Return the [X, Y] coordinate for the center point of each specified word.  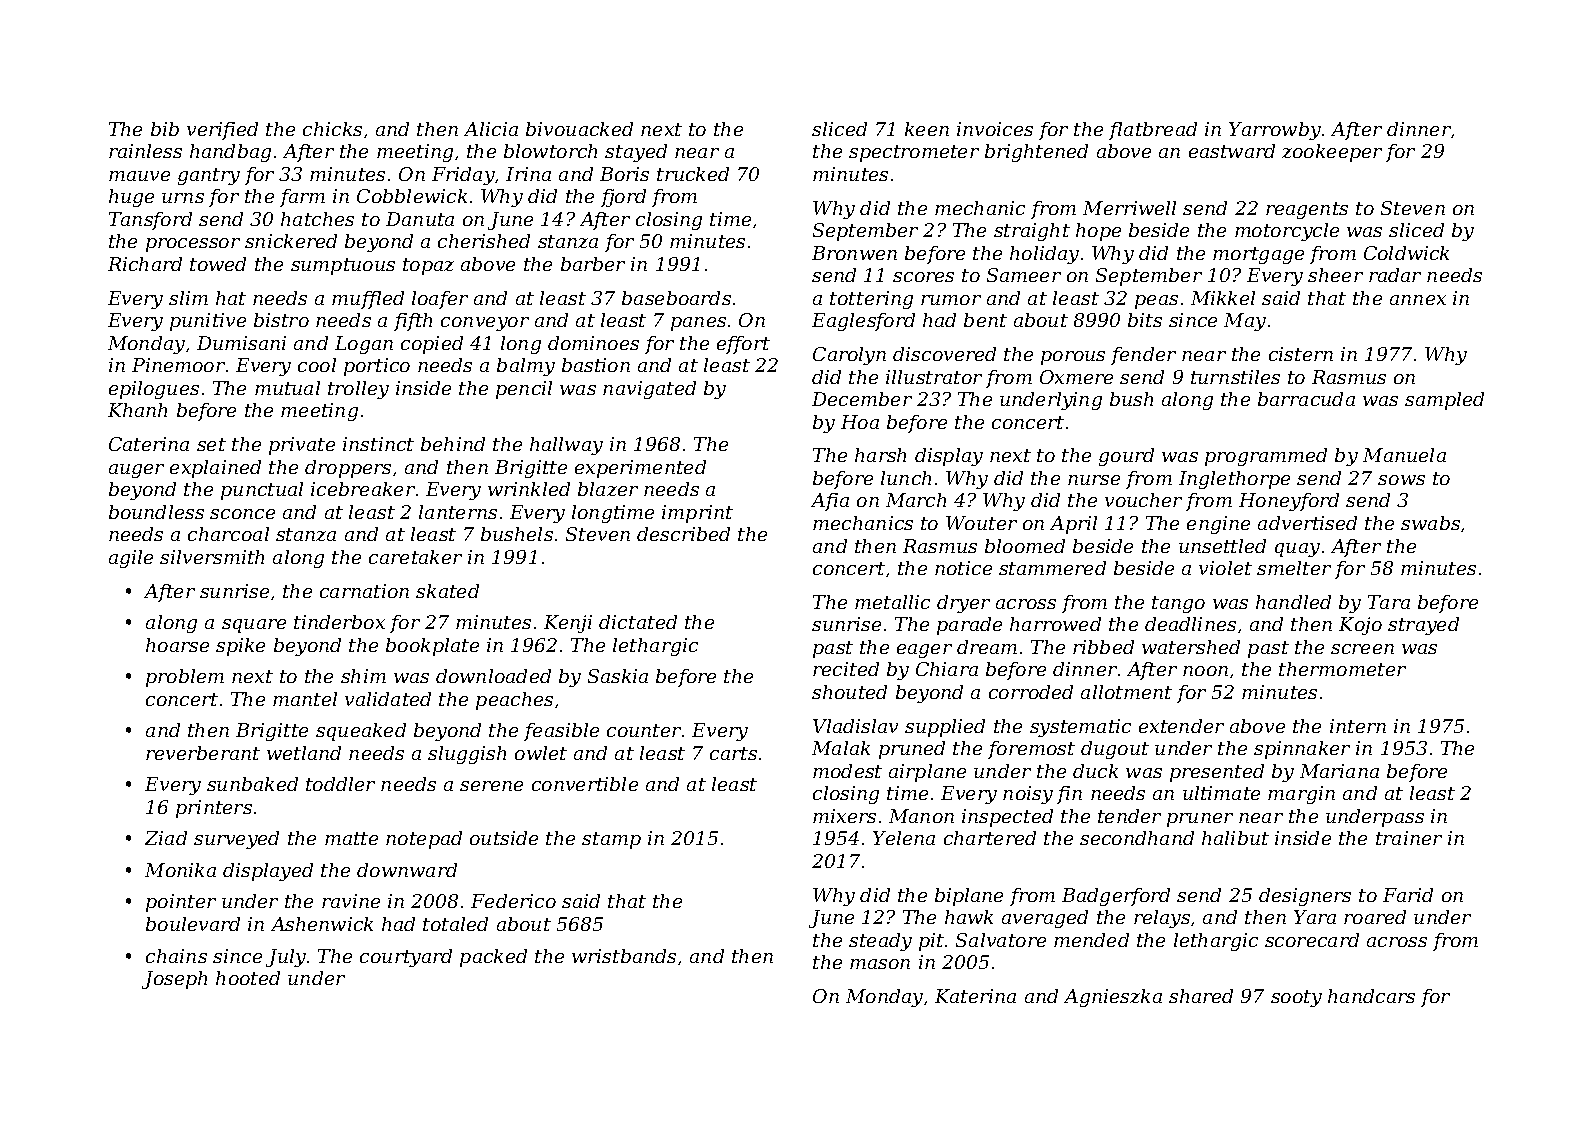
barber [593, 264]
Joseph [174, 980]
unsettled [1222, 546]
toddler [340, 784]
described [683, 534]
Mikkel [1223, 298]
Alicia [491, 129]
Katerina [975, 996]
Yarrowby [1275, 131]
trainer [1409, 838]
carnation [364, 591]
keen [927, 129]
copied [432, 345]
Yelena [904, 838]
